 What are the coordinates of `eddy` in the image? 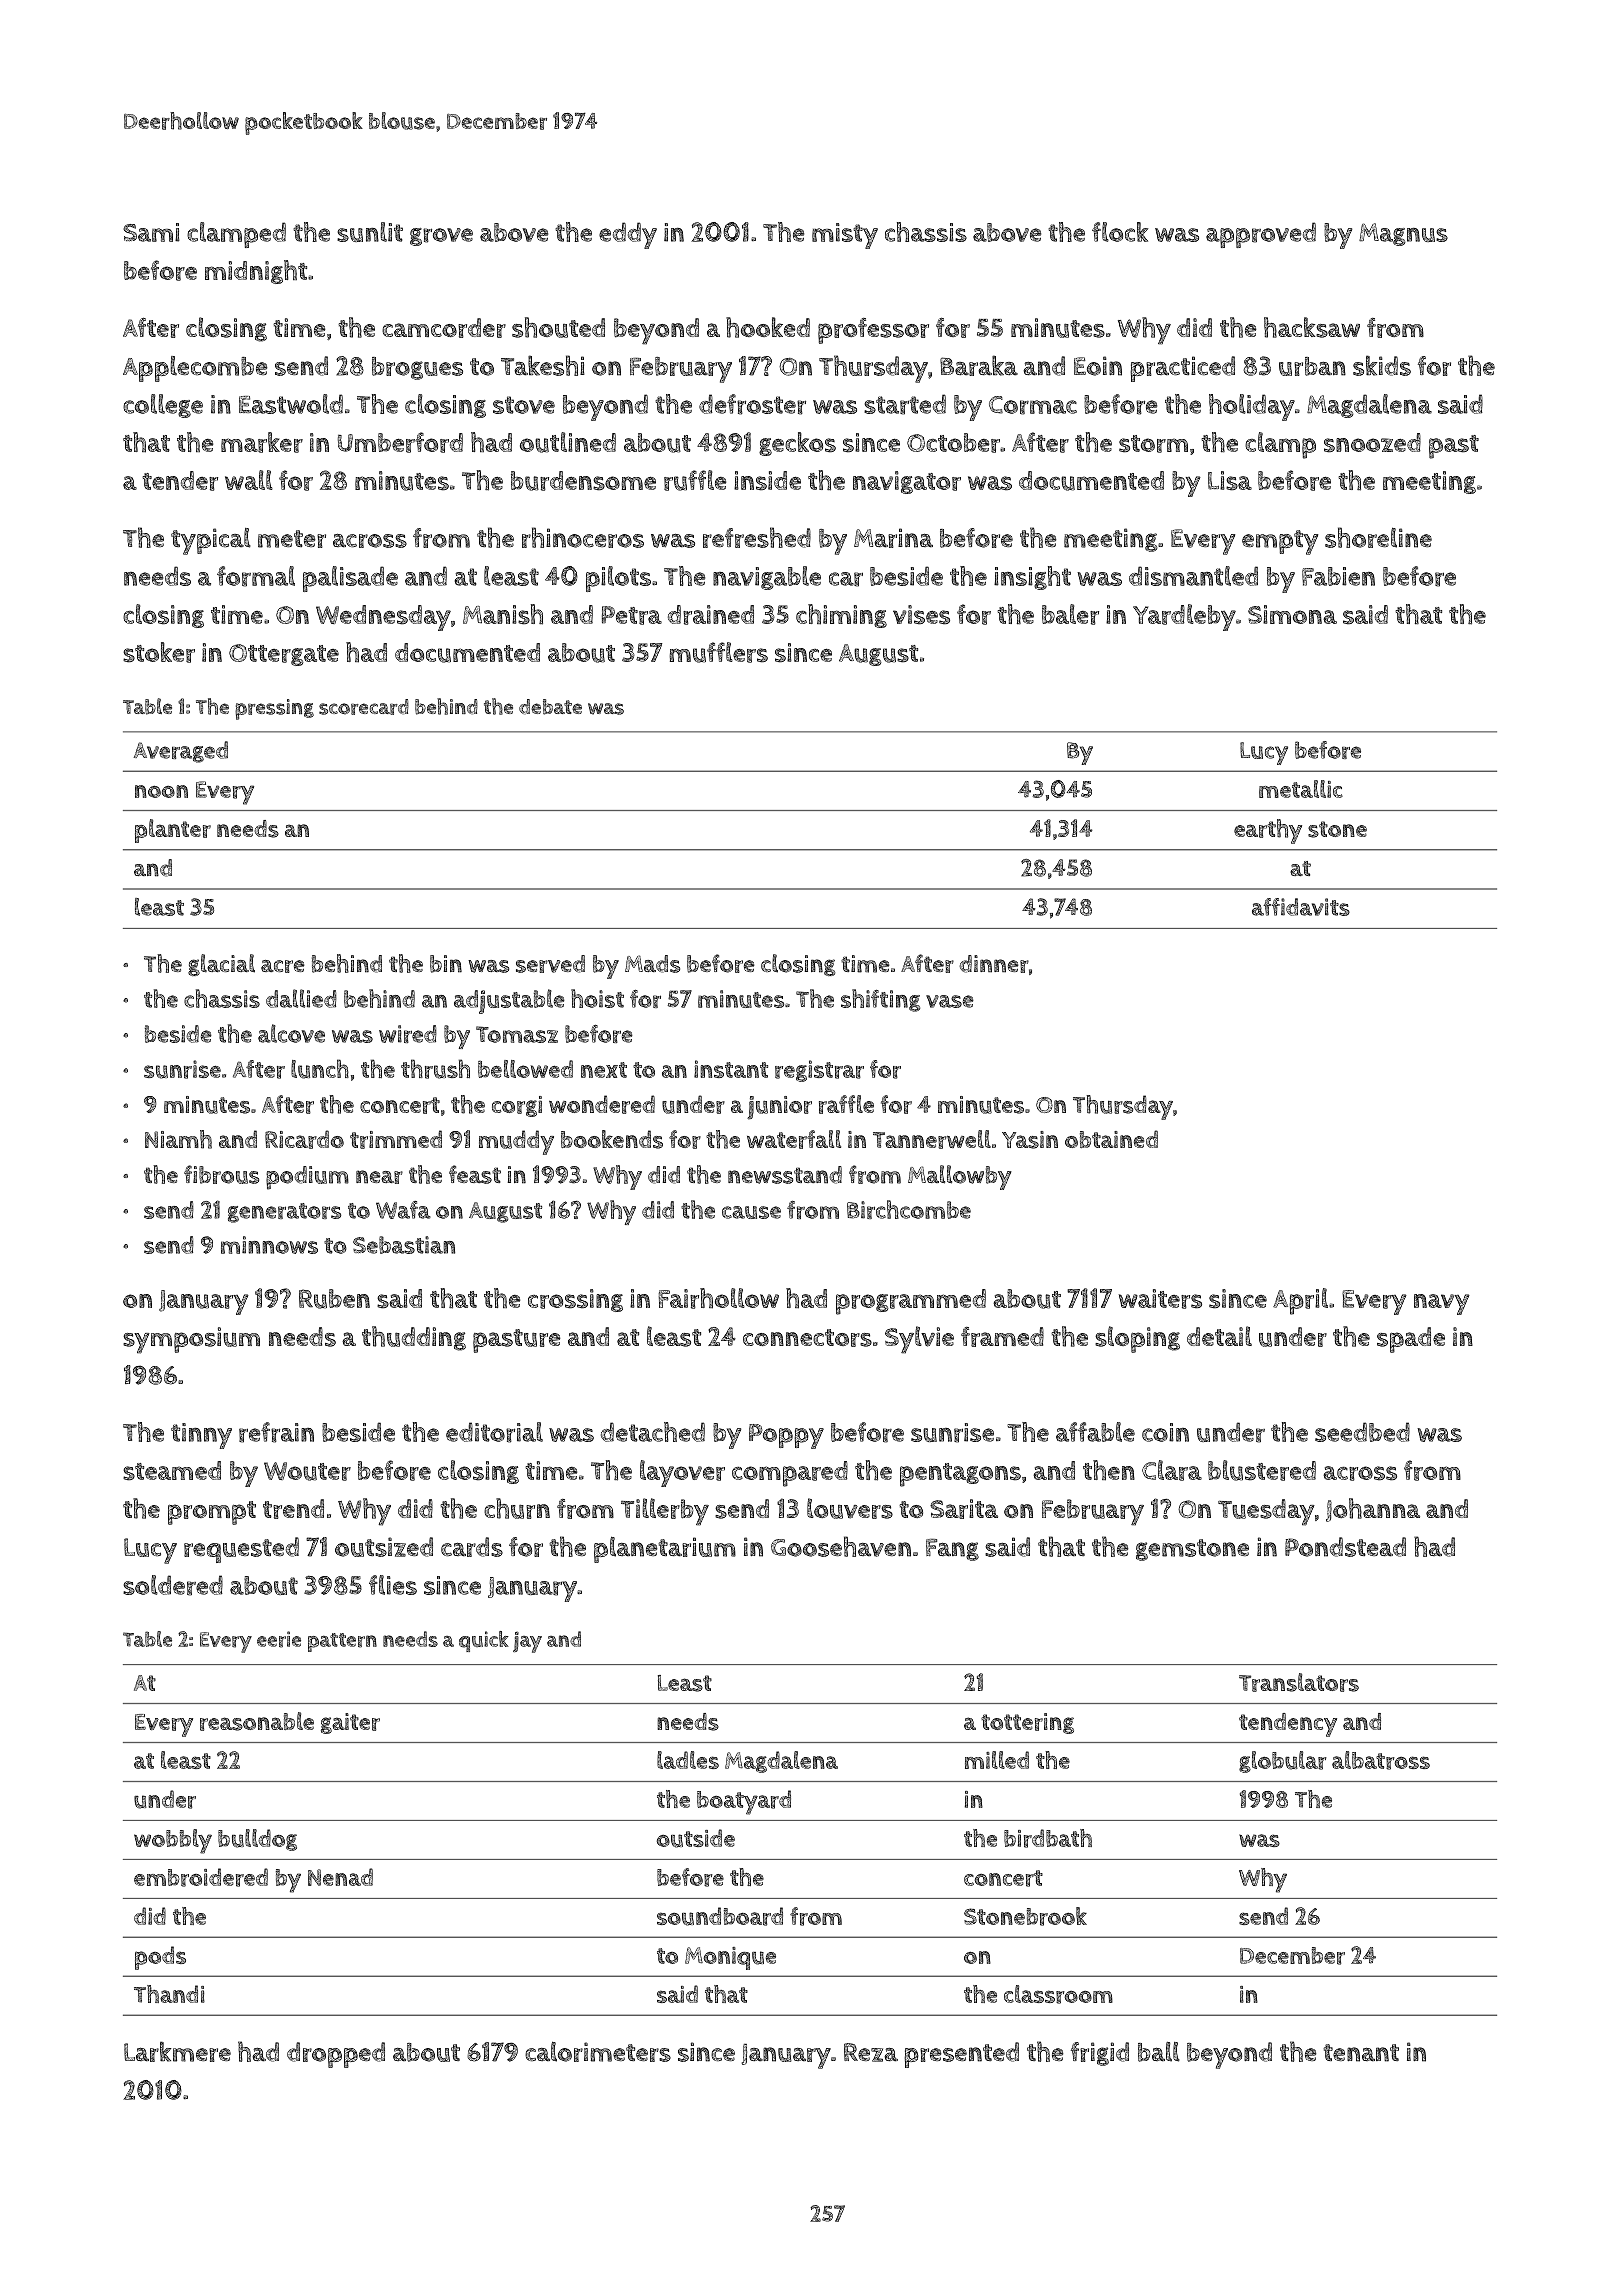 It's located at (628, 235).
